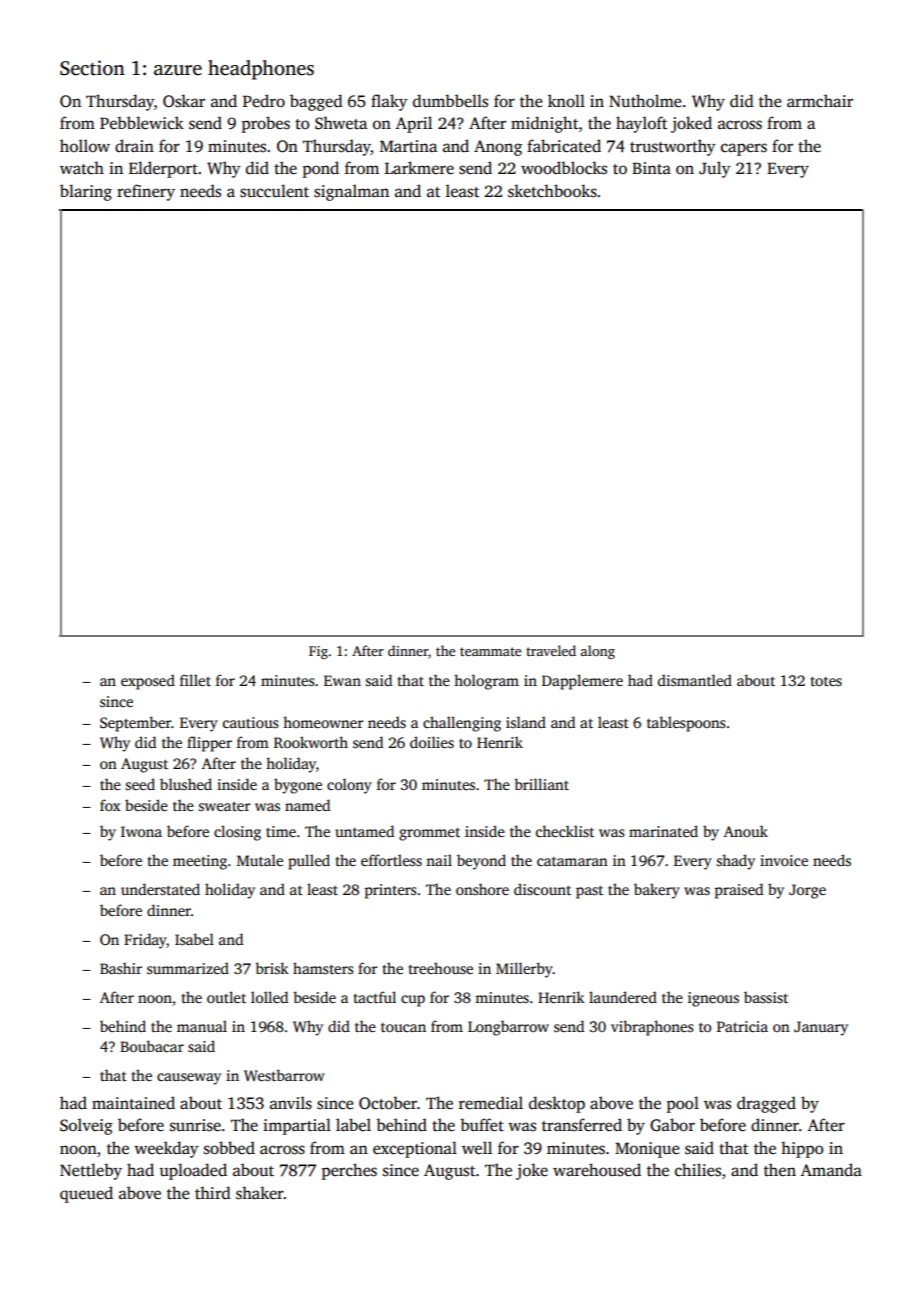 Image resolution: width=924 pixels, height=1314 pixels. What do you see at coordinates (766, 997) in the document?
I see `bassist` at bounding box center [766, 997].
